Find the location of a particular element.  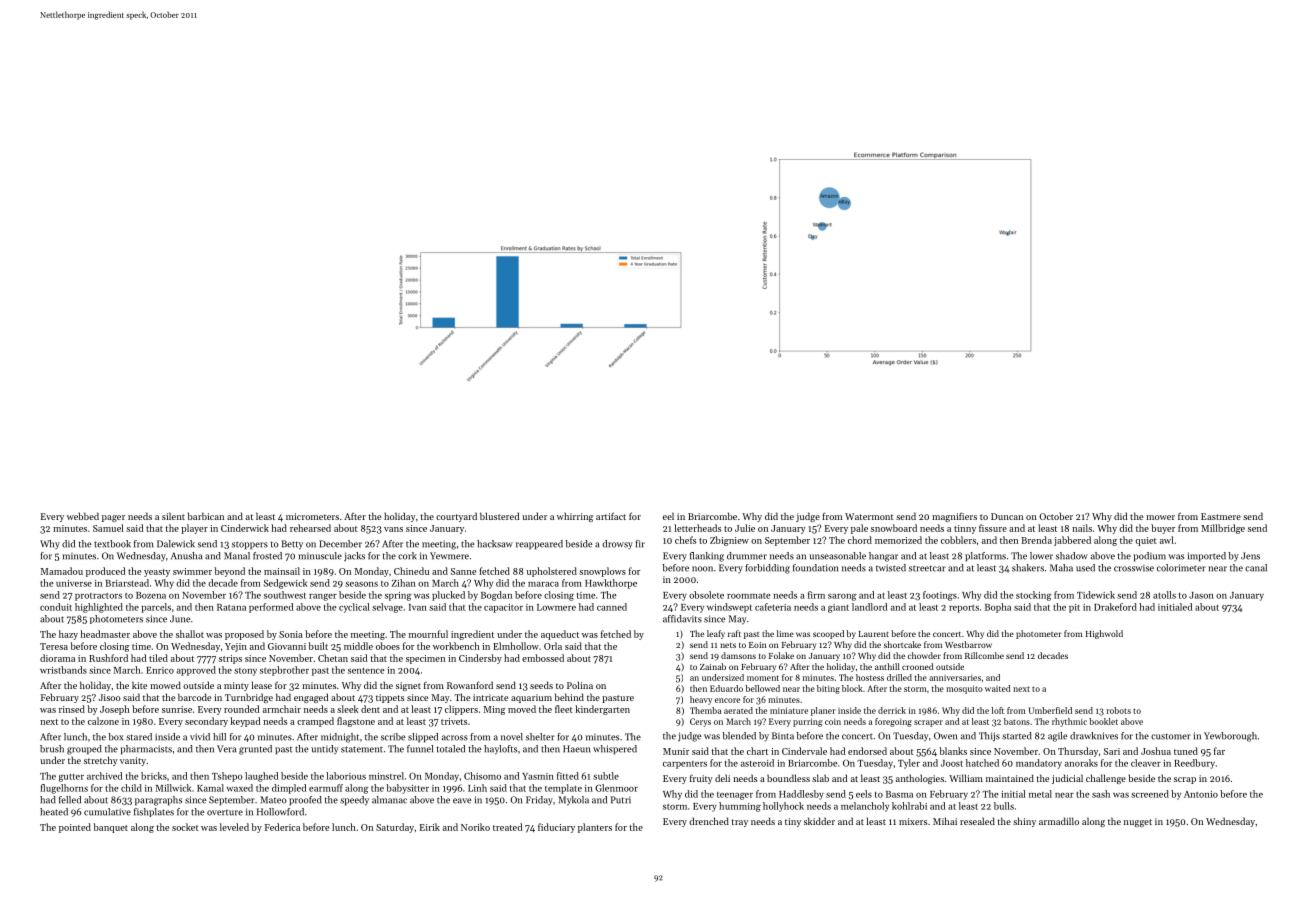

Betty is located at coordinates (292, 545).
